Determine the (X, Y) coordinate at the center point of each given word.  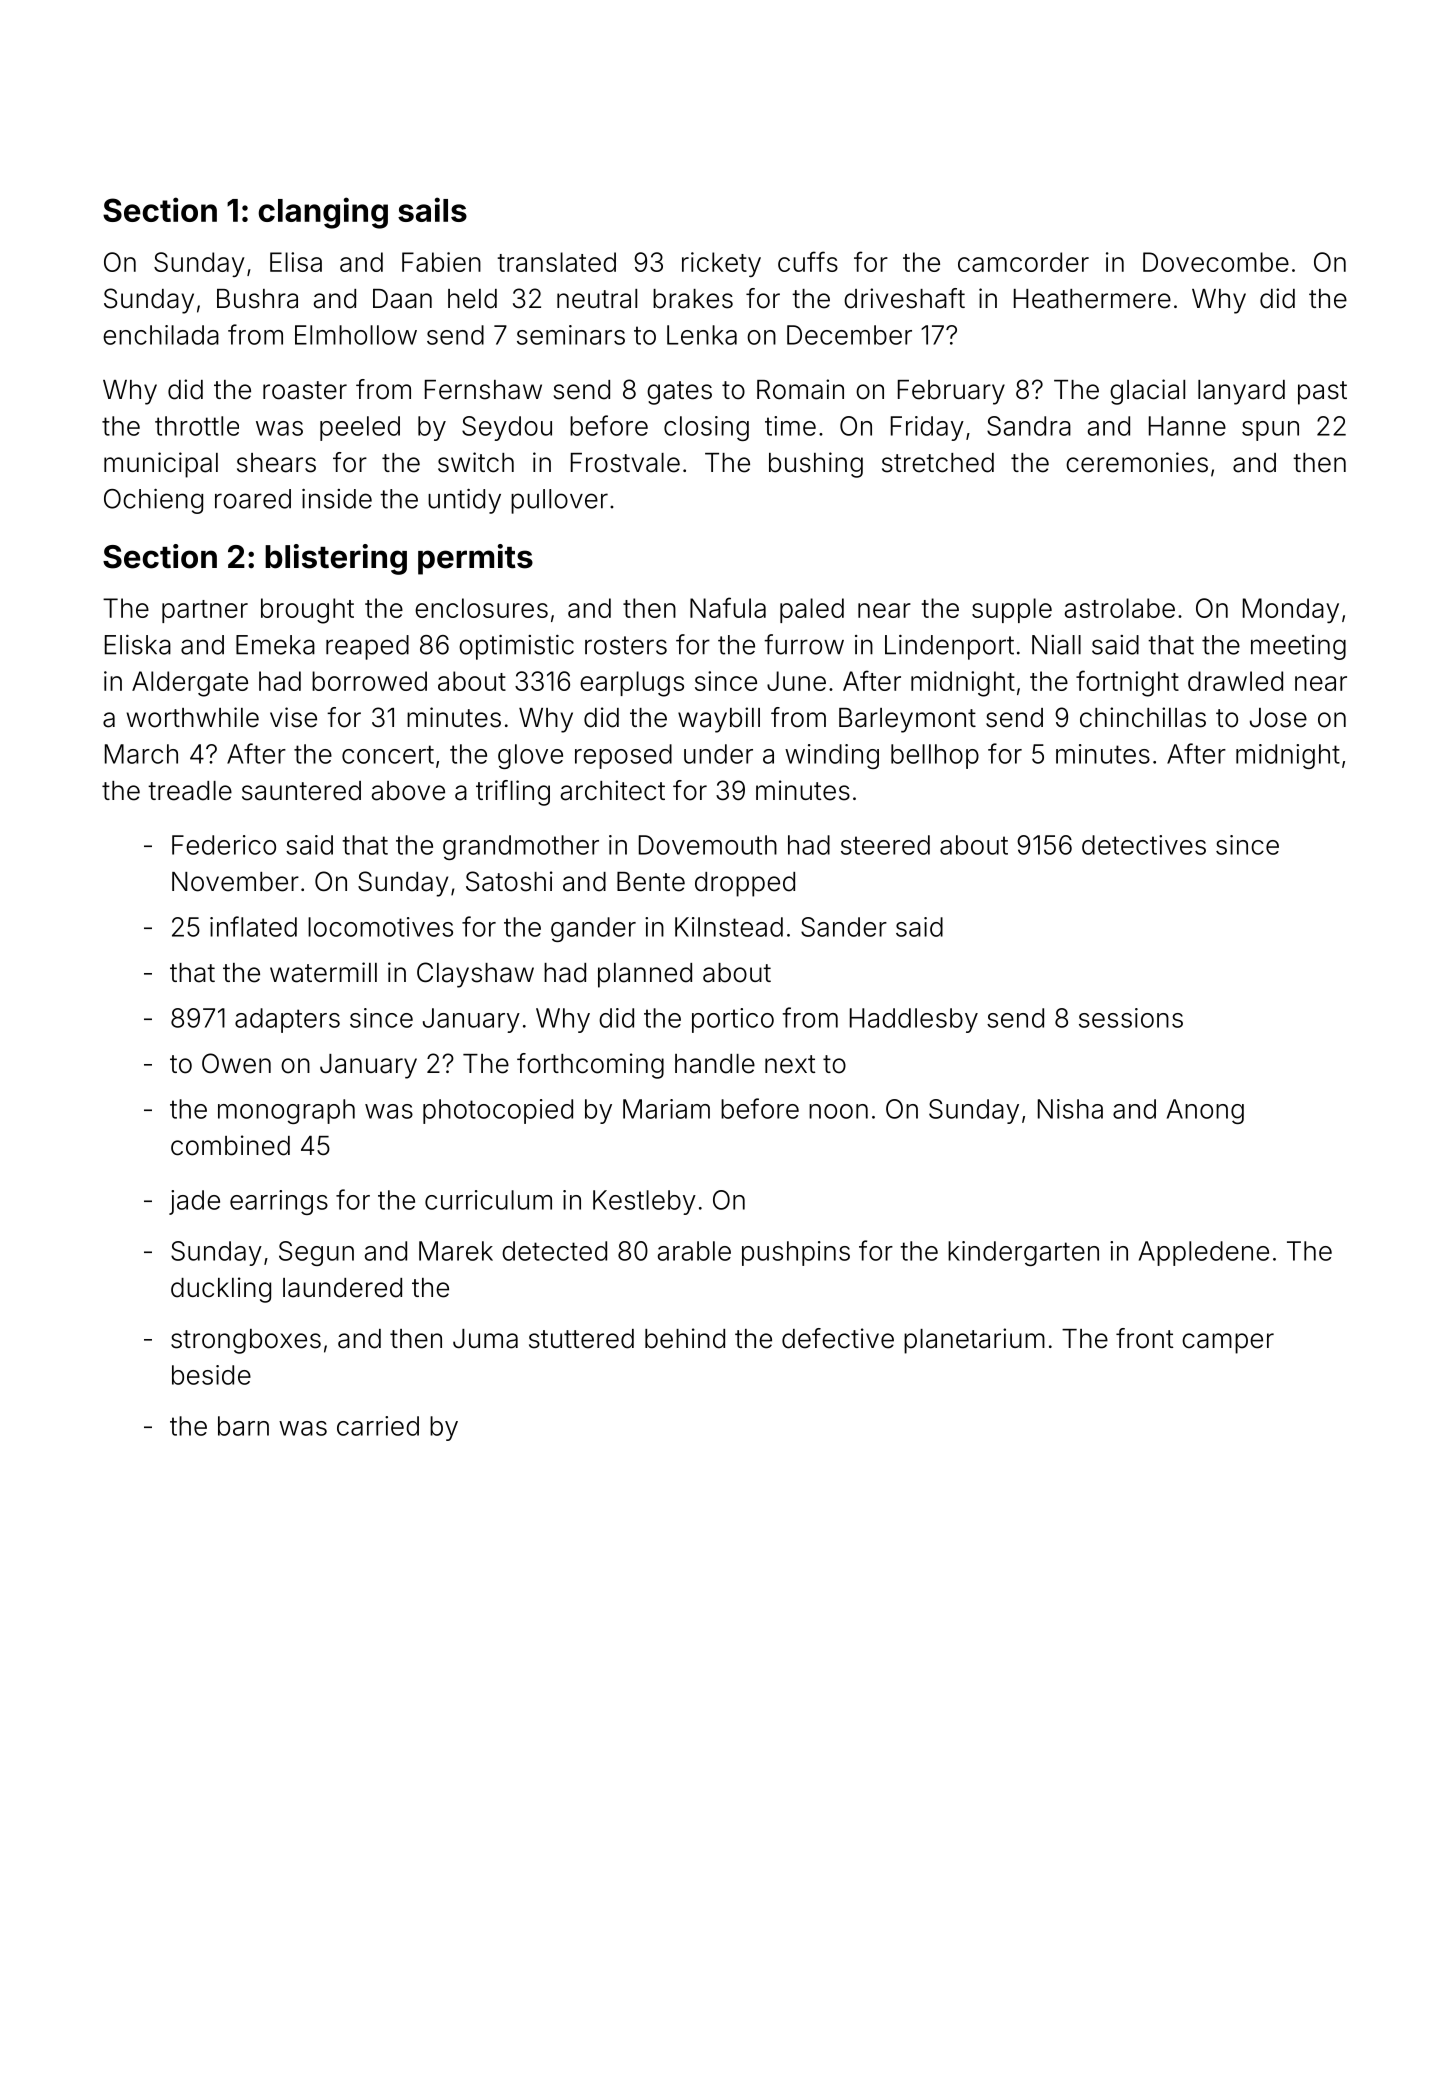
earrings (279, 1202)
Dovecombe (1216, 262)
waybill (719, 720)
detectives (1144, 845)
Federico (224, 845)
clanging (323, 213)
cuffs (808, 261)
